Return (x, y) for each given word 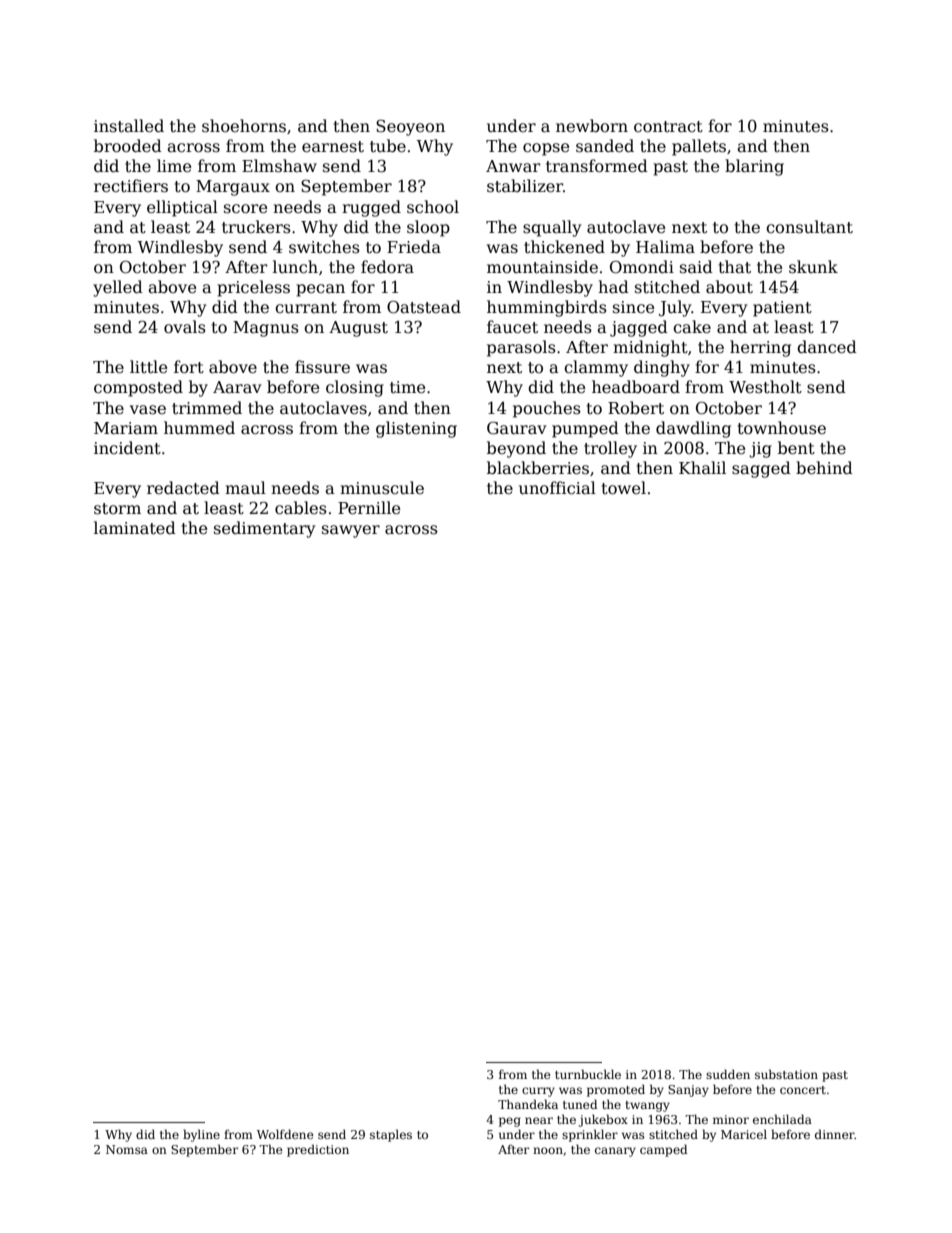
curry (538, 1092)
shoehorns (244, 126)
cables (301, 508)
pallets (699, 147)
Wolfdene (285, 1134)
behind (824, 468)
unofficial (557, 488)
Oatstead (424, 307)
